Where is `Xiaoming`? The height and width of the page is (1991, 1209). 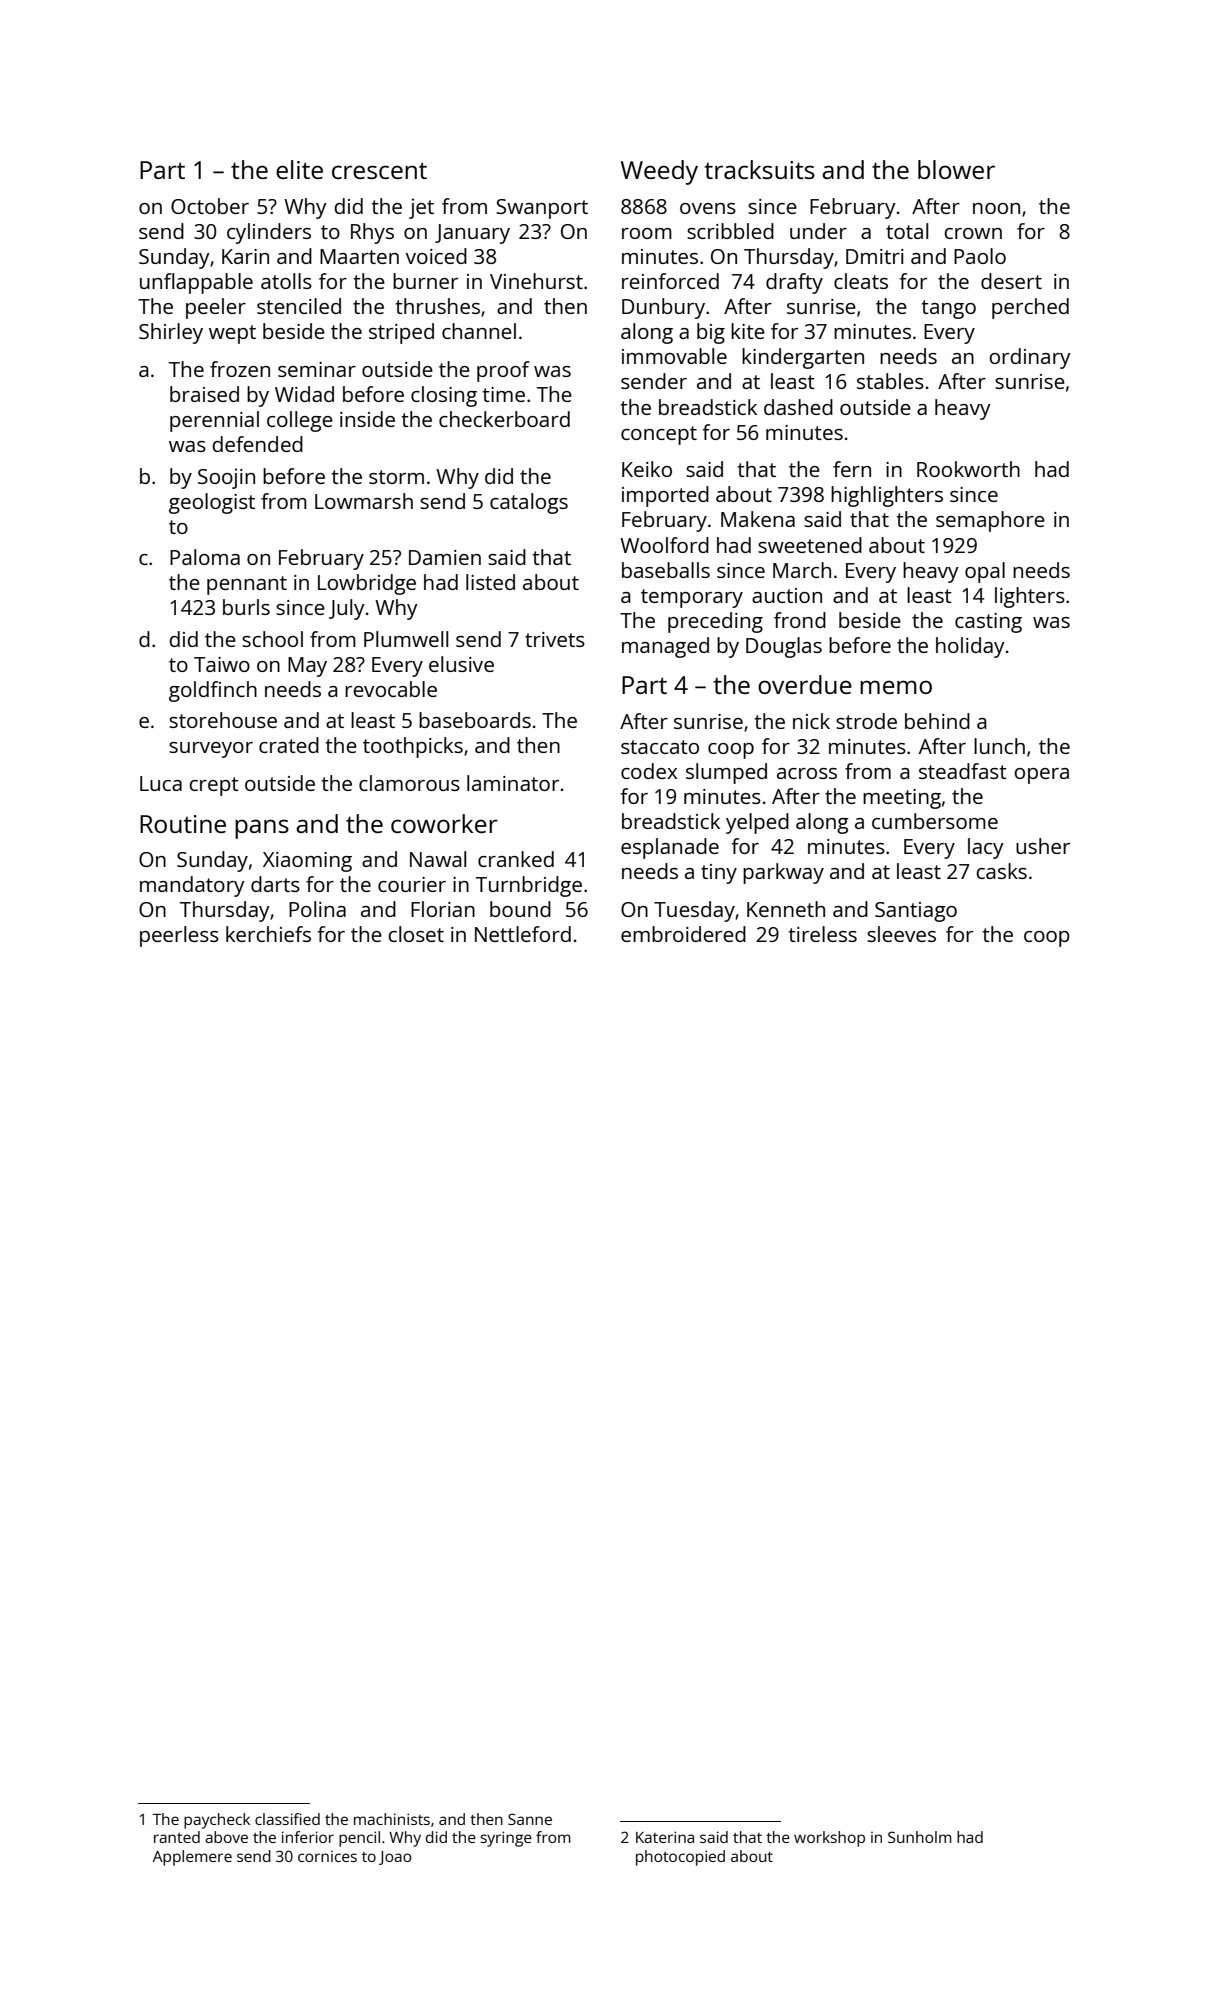
Xiaoming is located at coordinates (307, 862).
